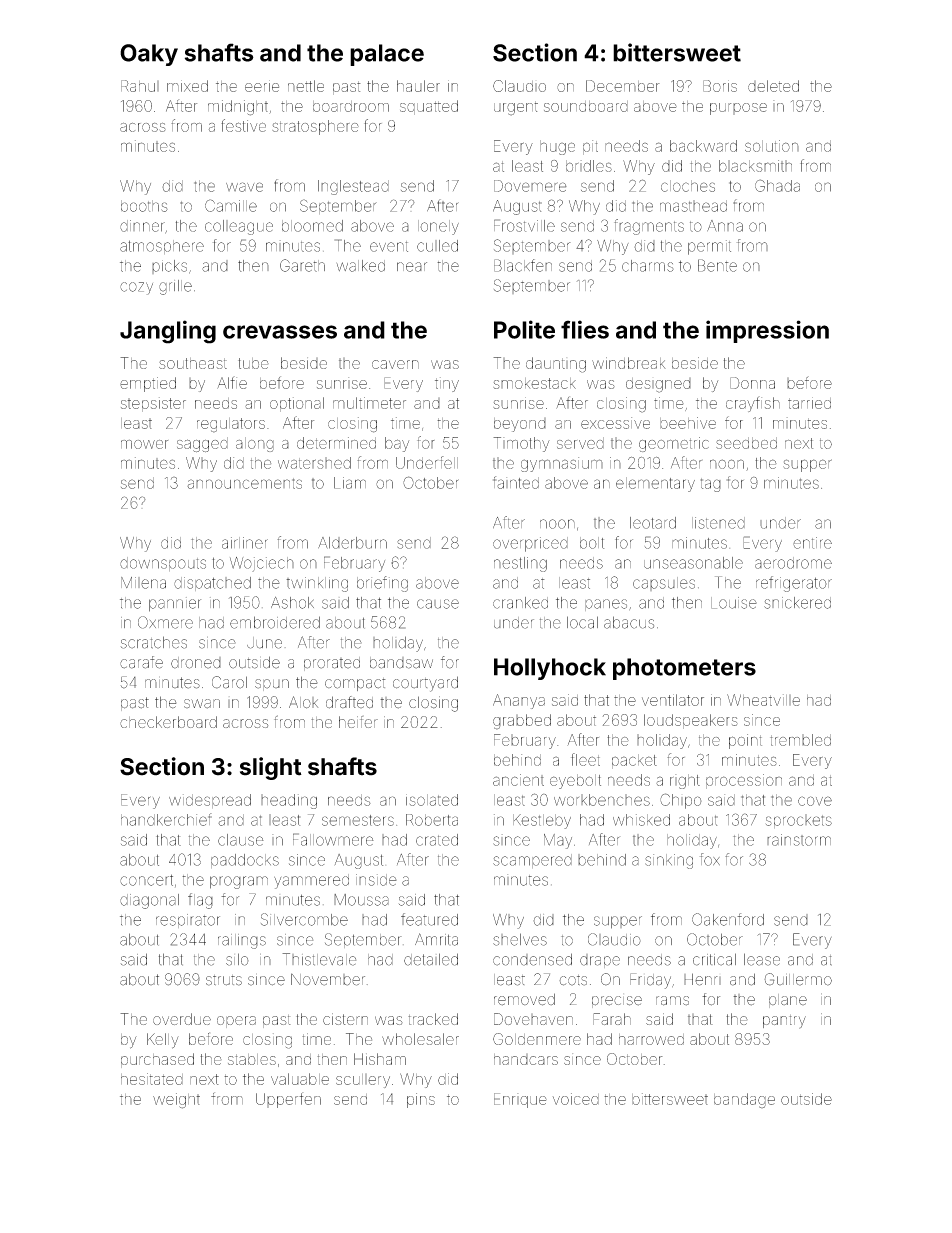 This image has height=1233, width=952. What do you see at coordinates (516, 108) in the image?
I see `urgent` at bounding box center [516, 108].
